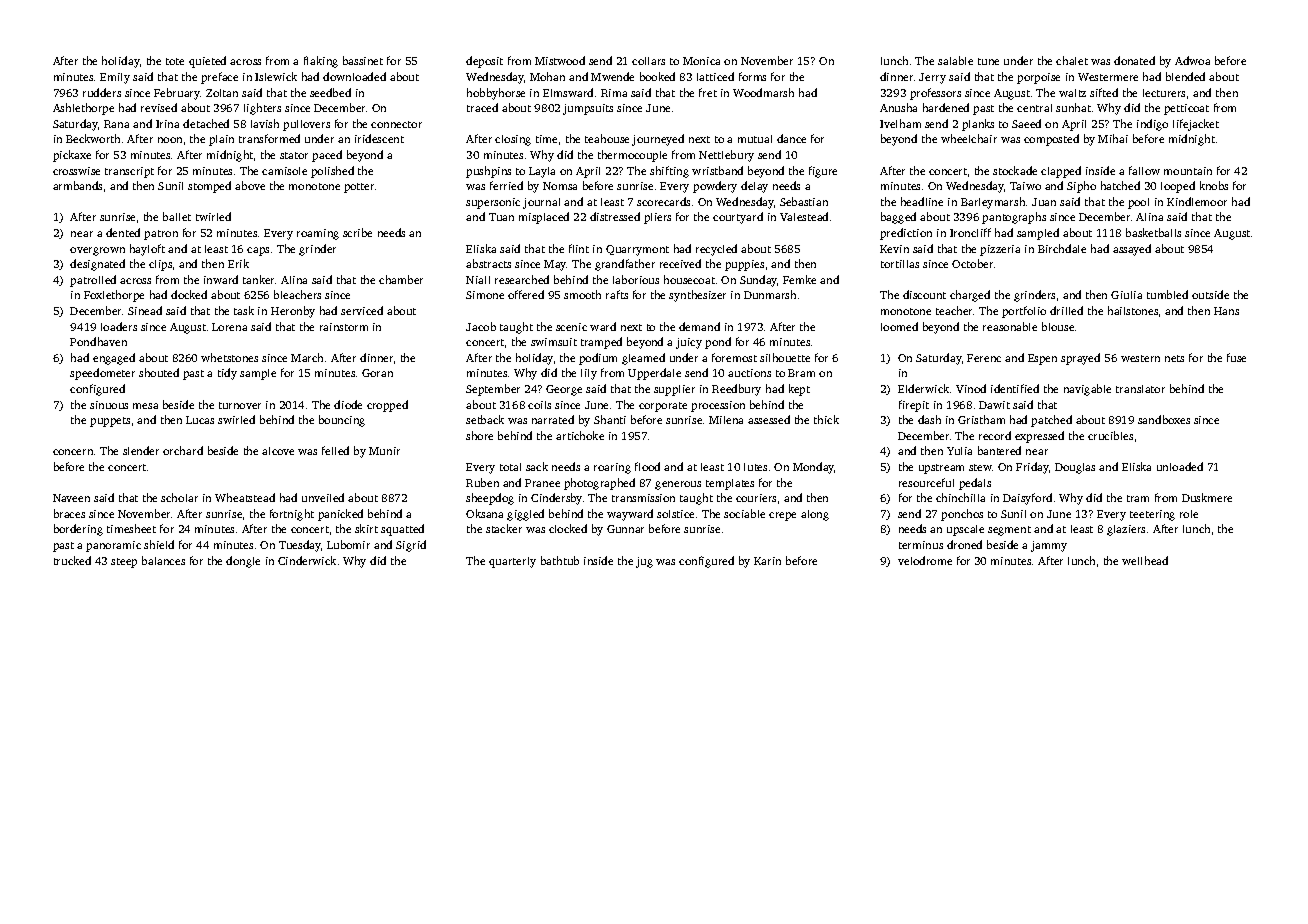 The image size is (1308, 924). What do you see at coordinates (227, 374) in the page?
I see `tidy` at bounding box center [227, 374].
